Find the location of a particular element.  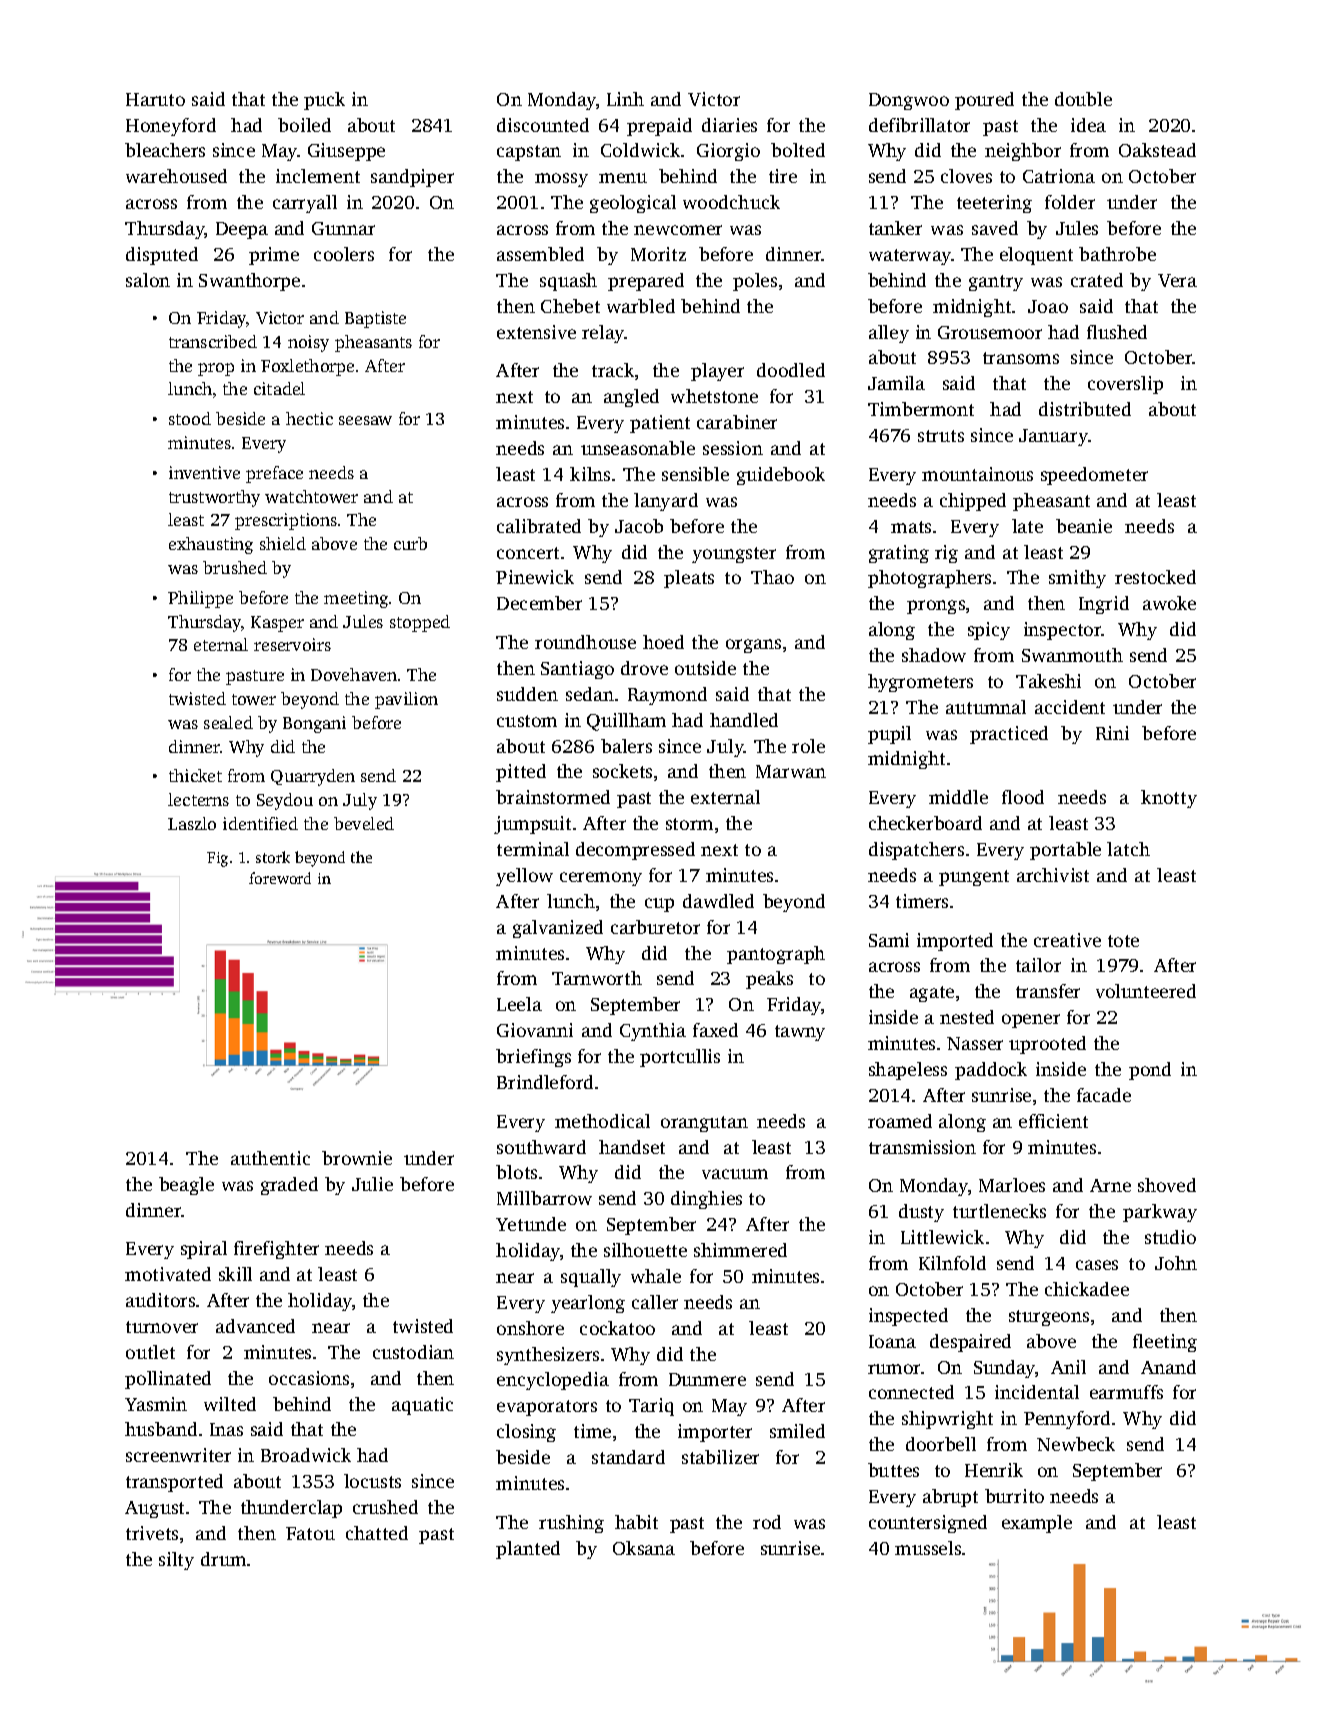

pollinated is located at coordinates (168, 1380).
